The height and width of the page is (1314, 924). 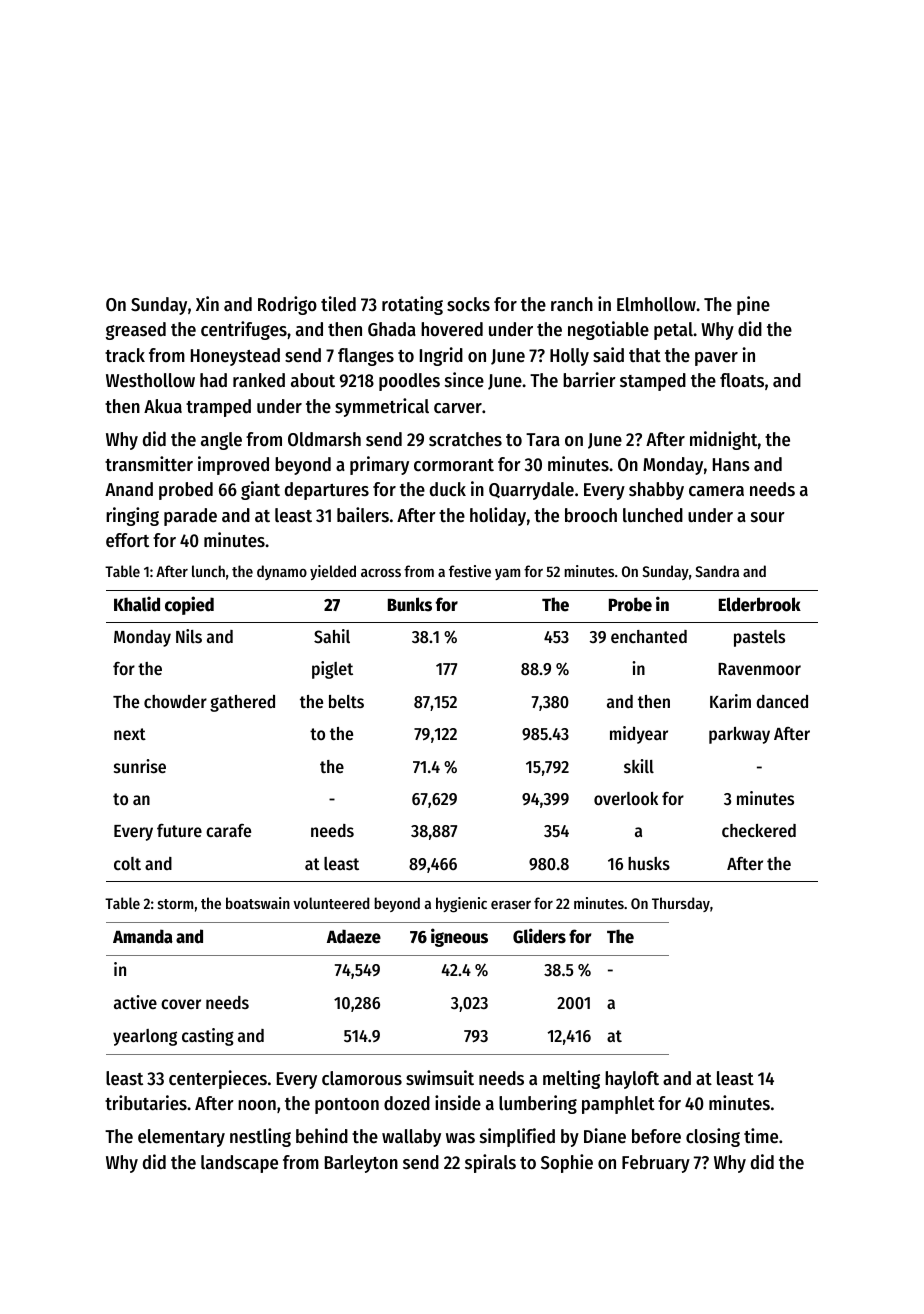 I want to click on centrifuges, so click(x=244, y=330).
